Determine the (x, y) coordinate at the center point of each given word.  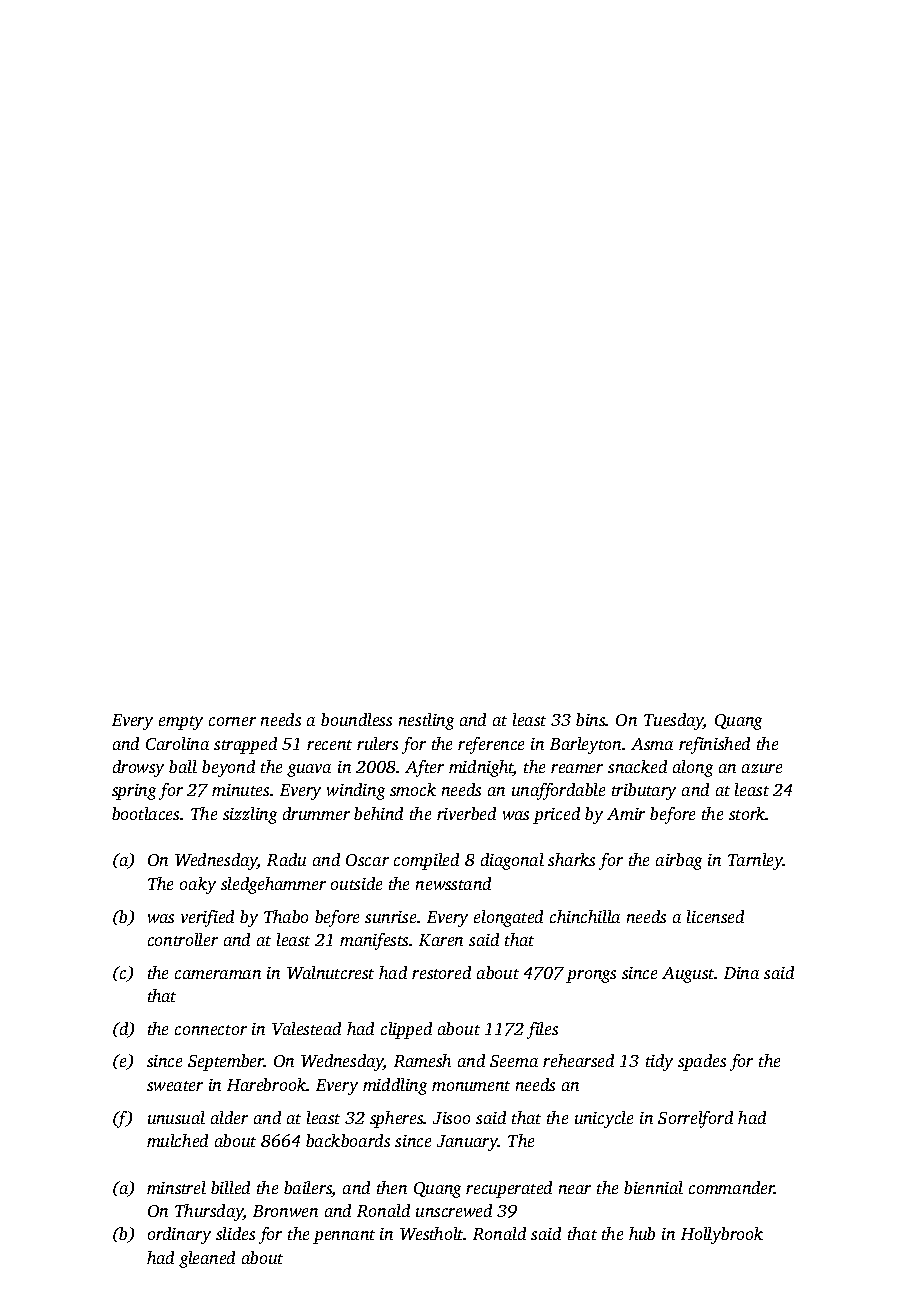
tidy (659, 1062)
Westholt (432, 1233)
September (226, 1062)
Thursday (209, 1212)
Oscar (367, 860)
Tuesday (674, 721)
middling (395, 1086)
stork (747, 813)
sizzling (250, 815)
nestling (426, 721)
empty (181, 723)
